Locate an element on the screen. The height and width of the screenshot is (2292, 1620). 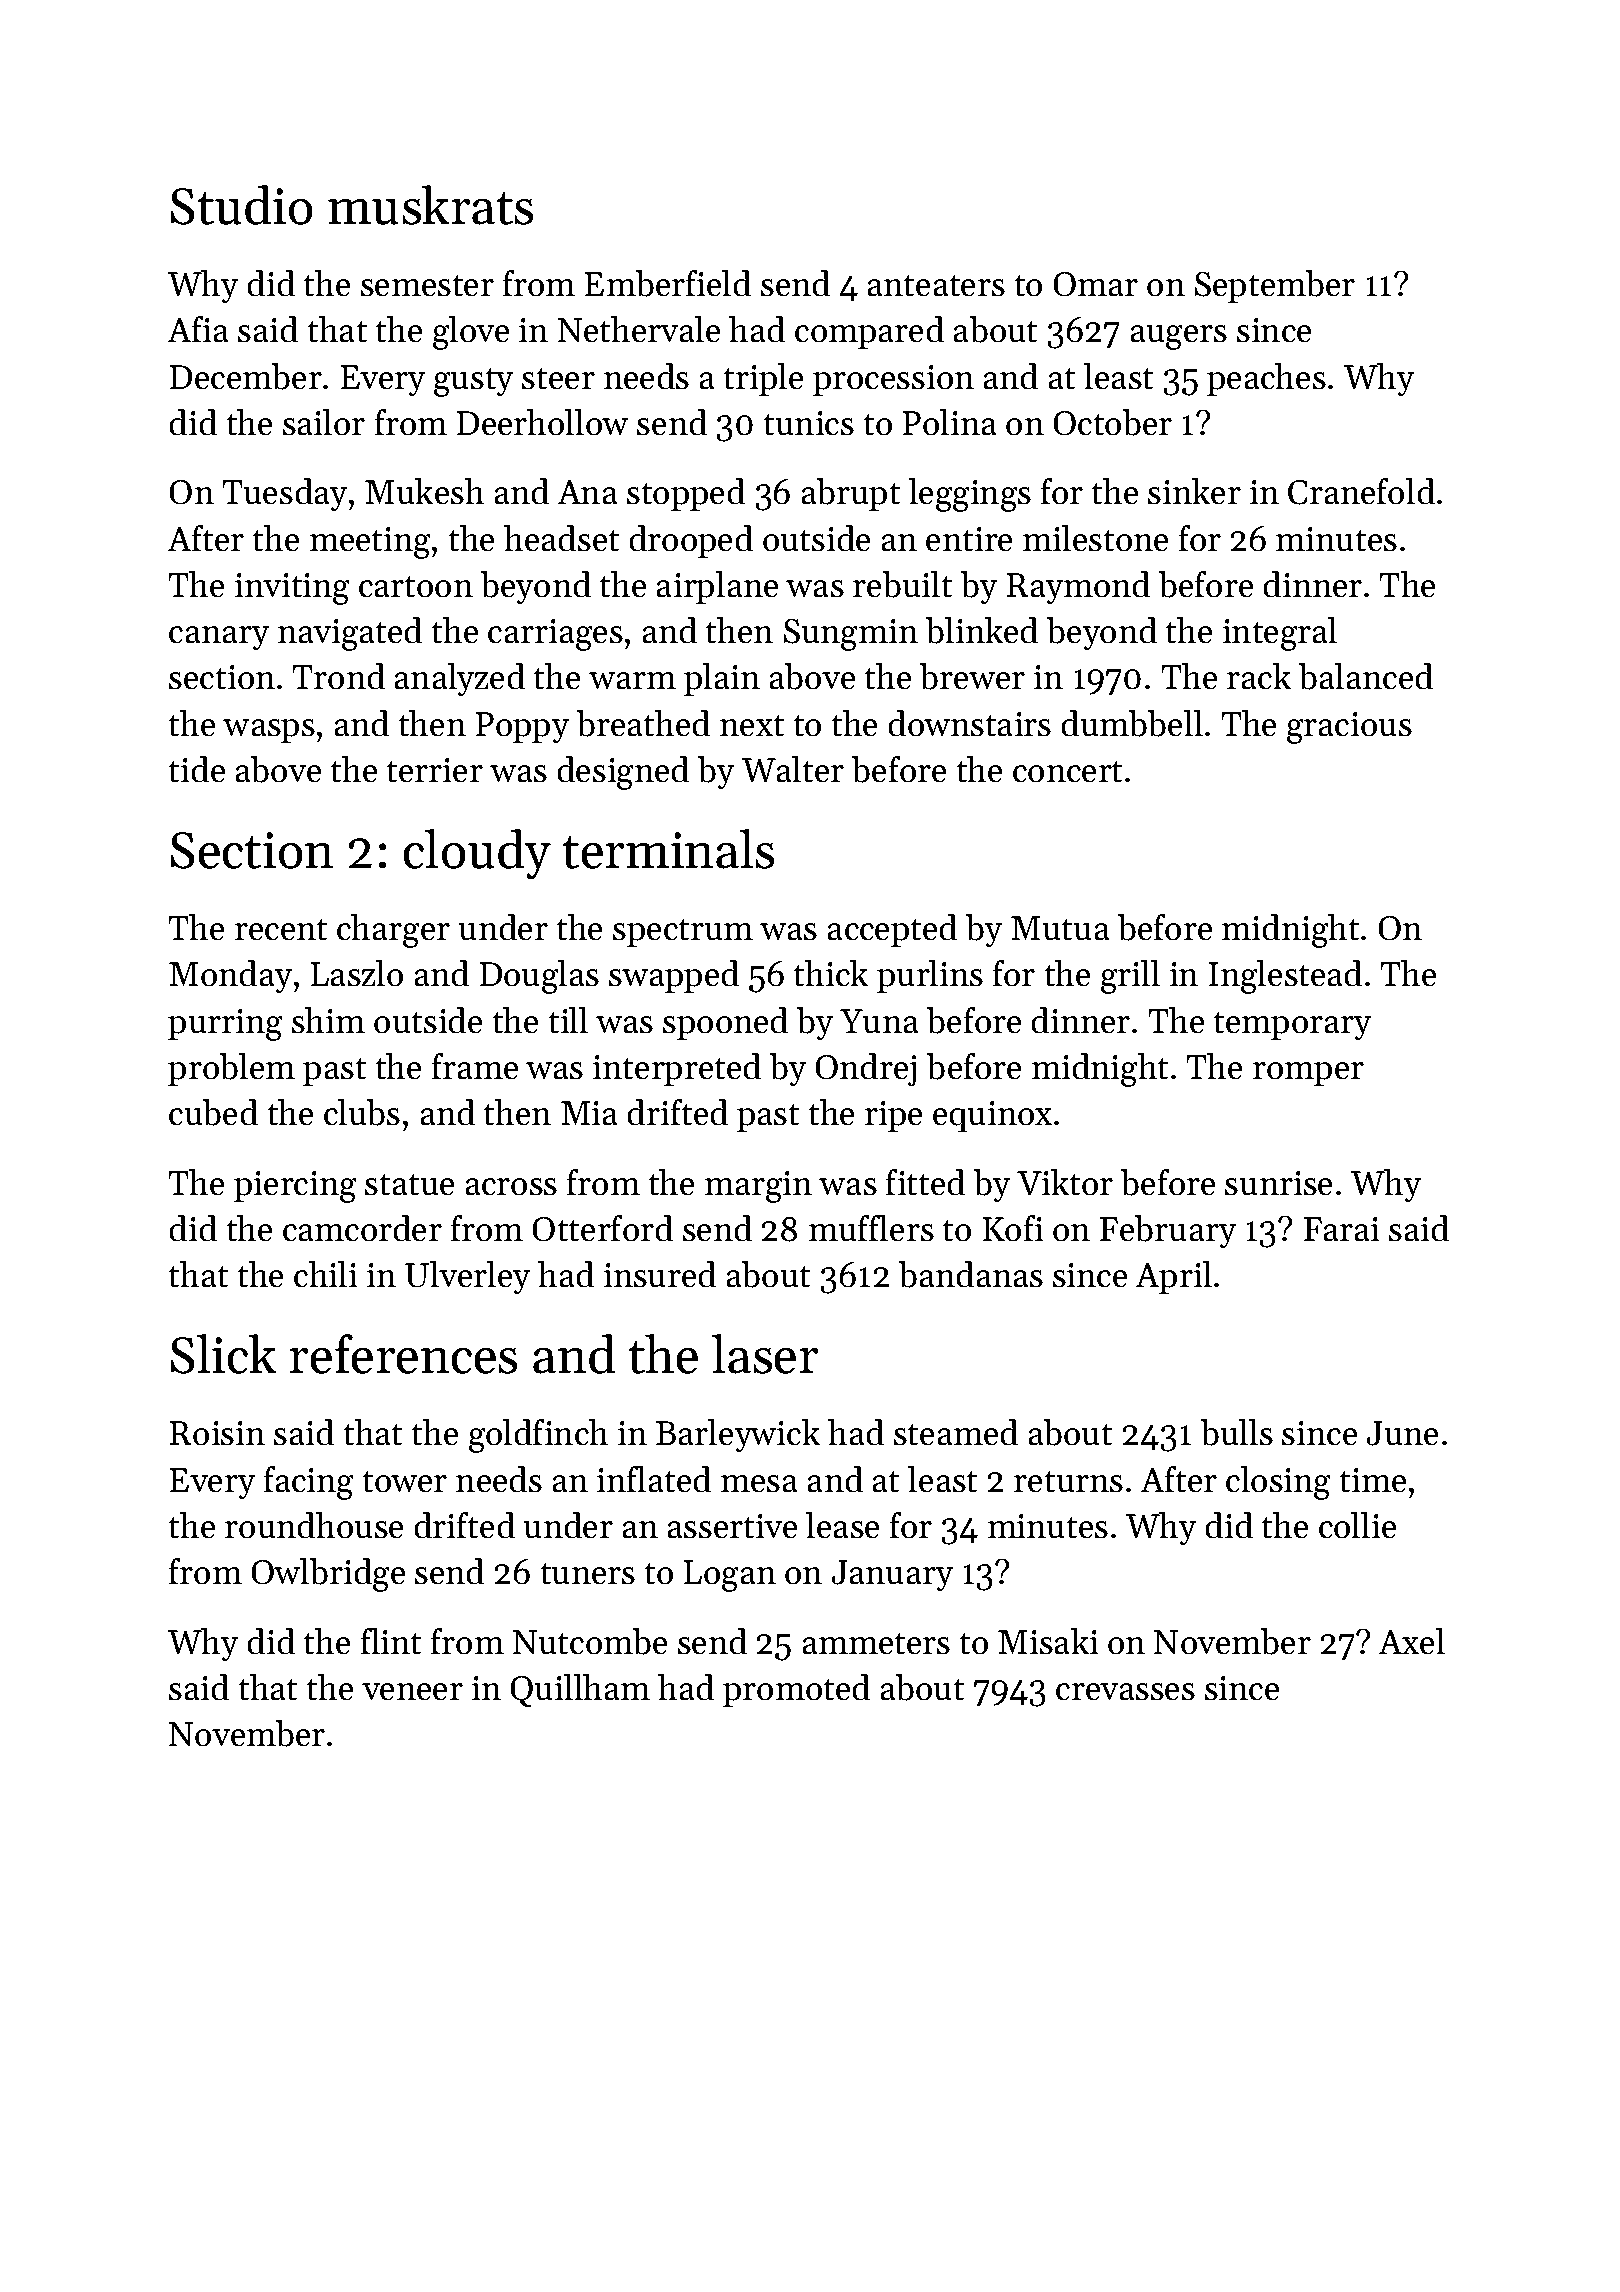
Studio is located at coordinates (241, 205).
